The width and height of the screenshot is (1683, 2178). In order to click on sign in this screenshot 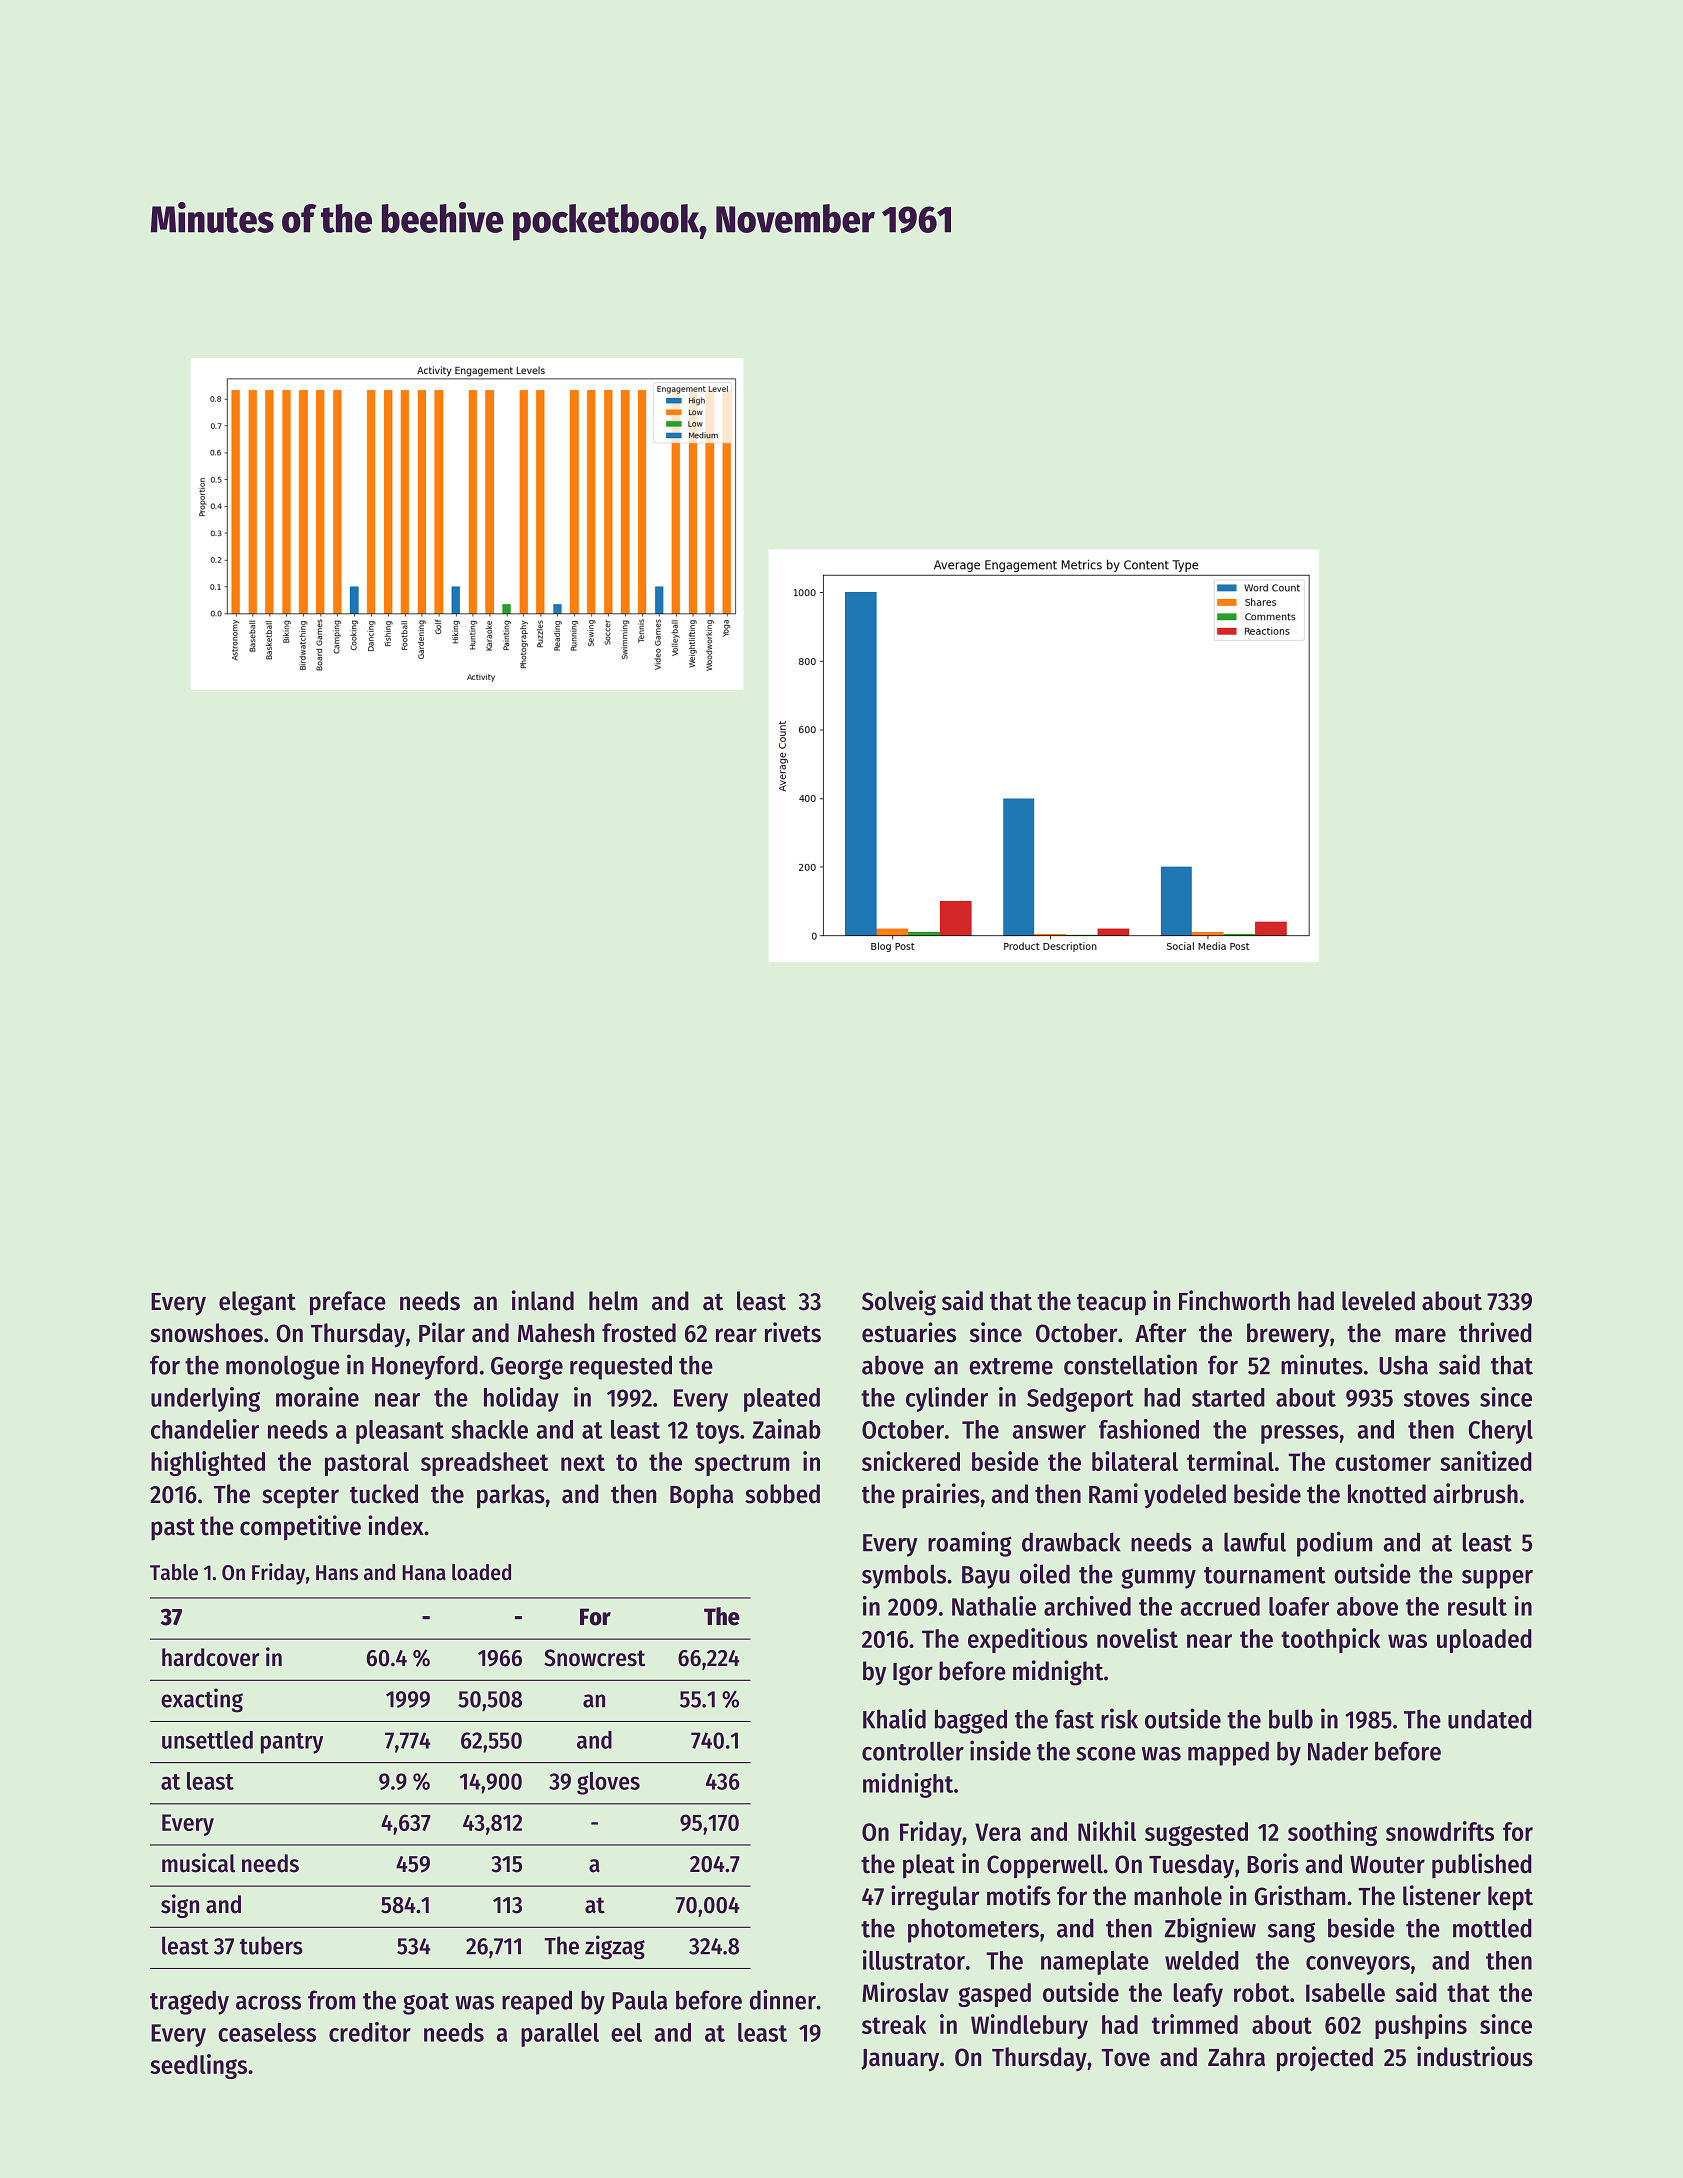, I will do `click(180, 1906)`.
